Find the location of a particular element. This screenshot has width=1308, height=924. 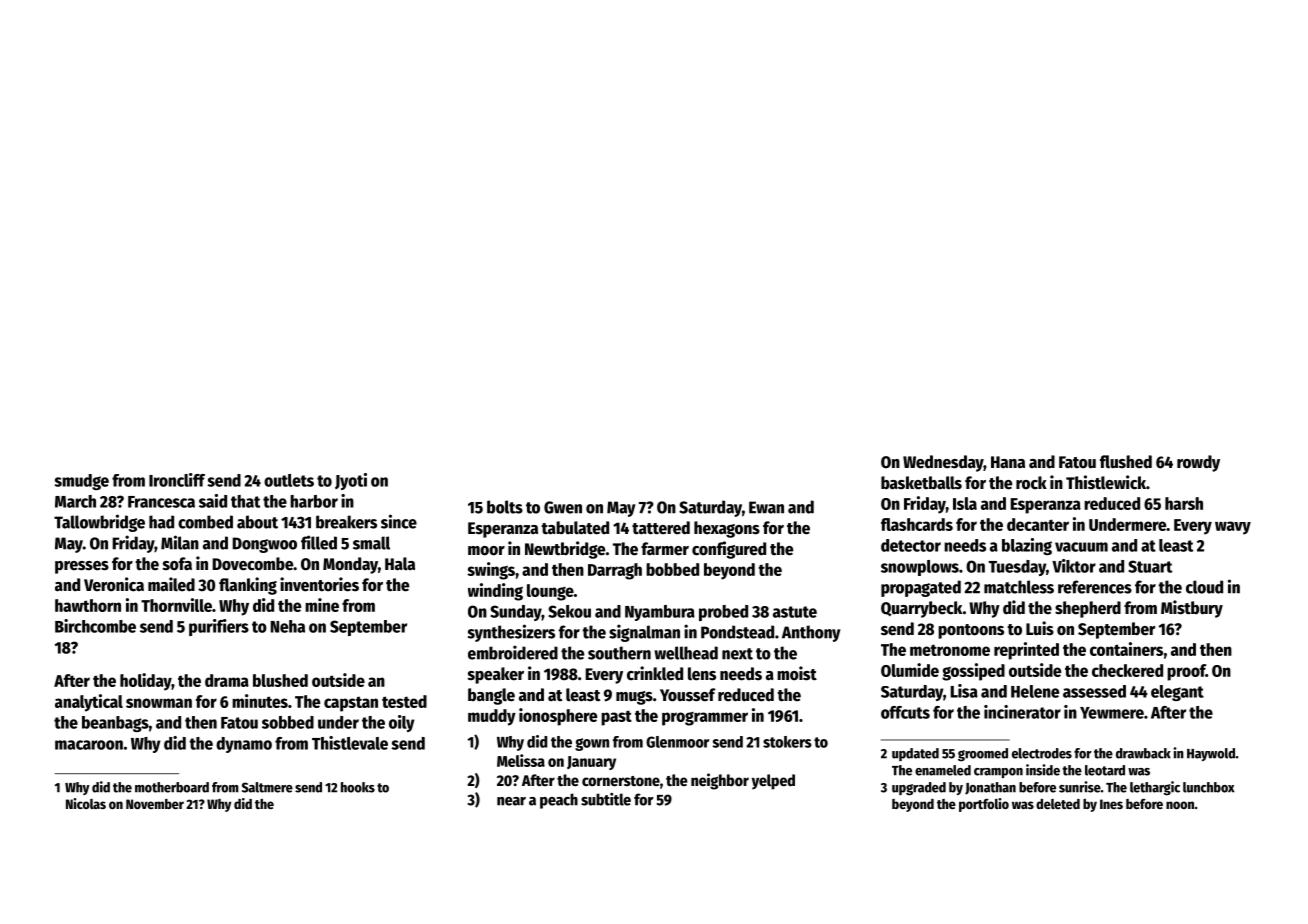

harsh is located at coordinates (1184, 503).
